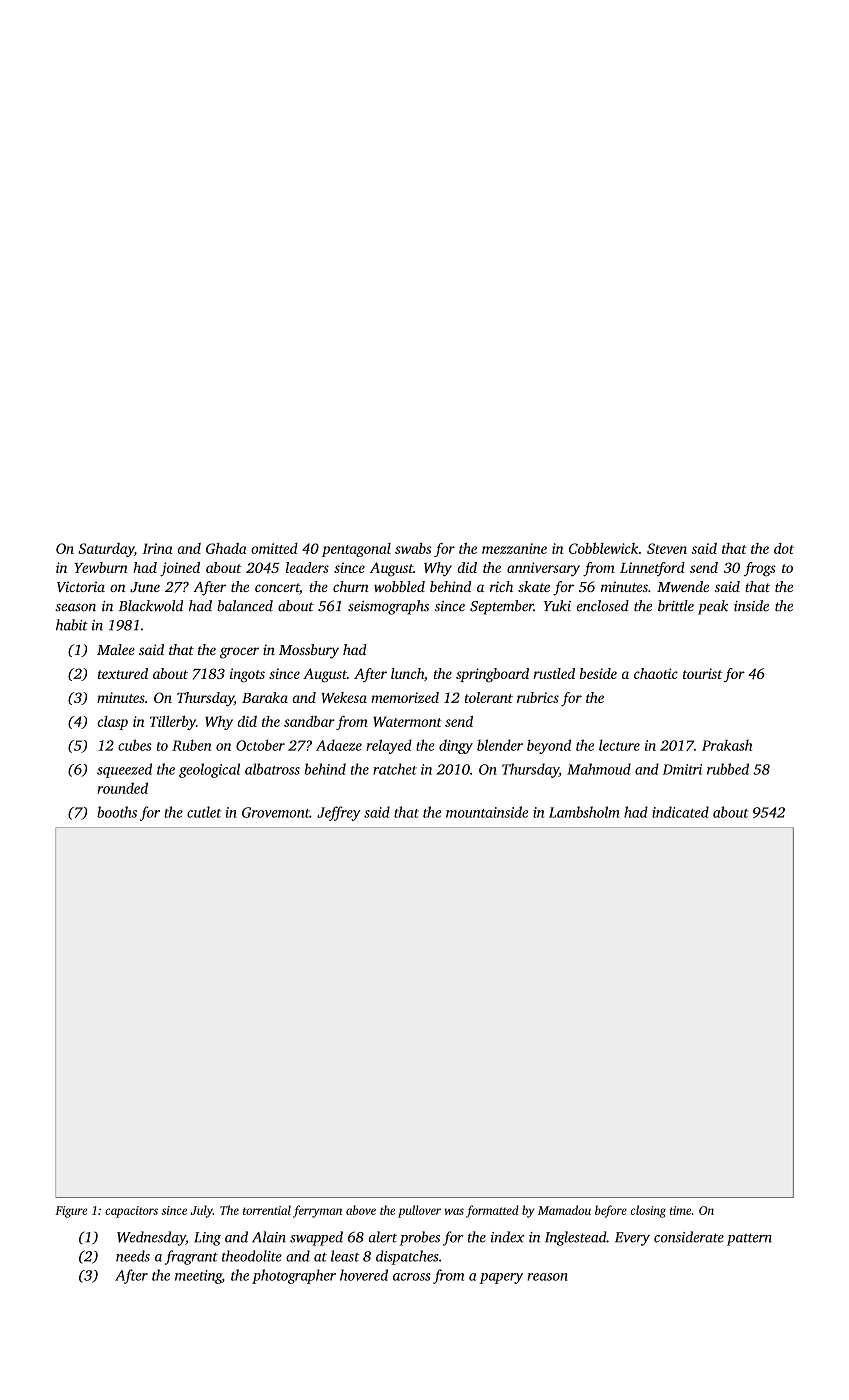  Describe the element at coordinates (619, 745) in the screenshot. I see `lecture` at that location.
